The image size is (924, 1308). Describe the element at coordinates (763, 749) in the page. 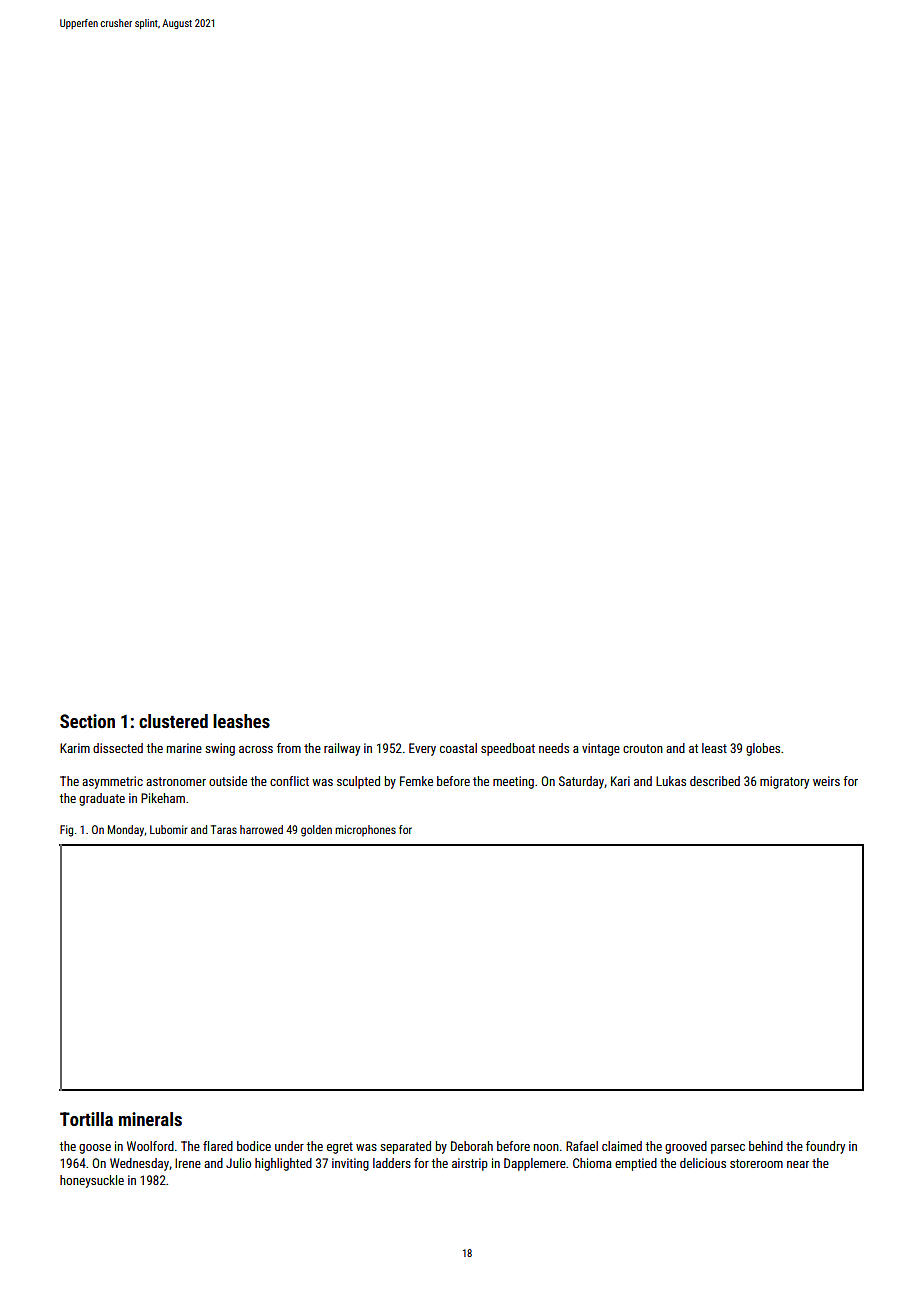

I see `globes` at that location.
